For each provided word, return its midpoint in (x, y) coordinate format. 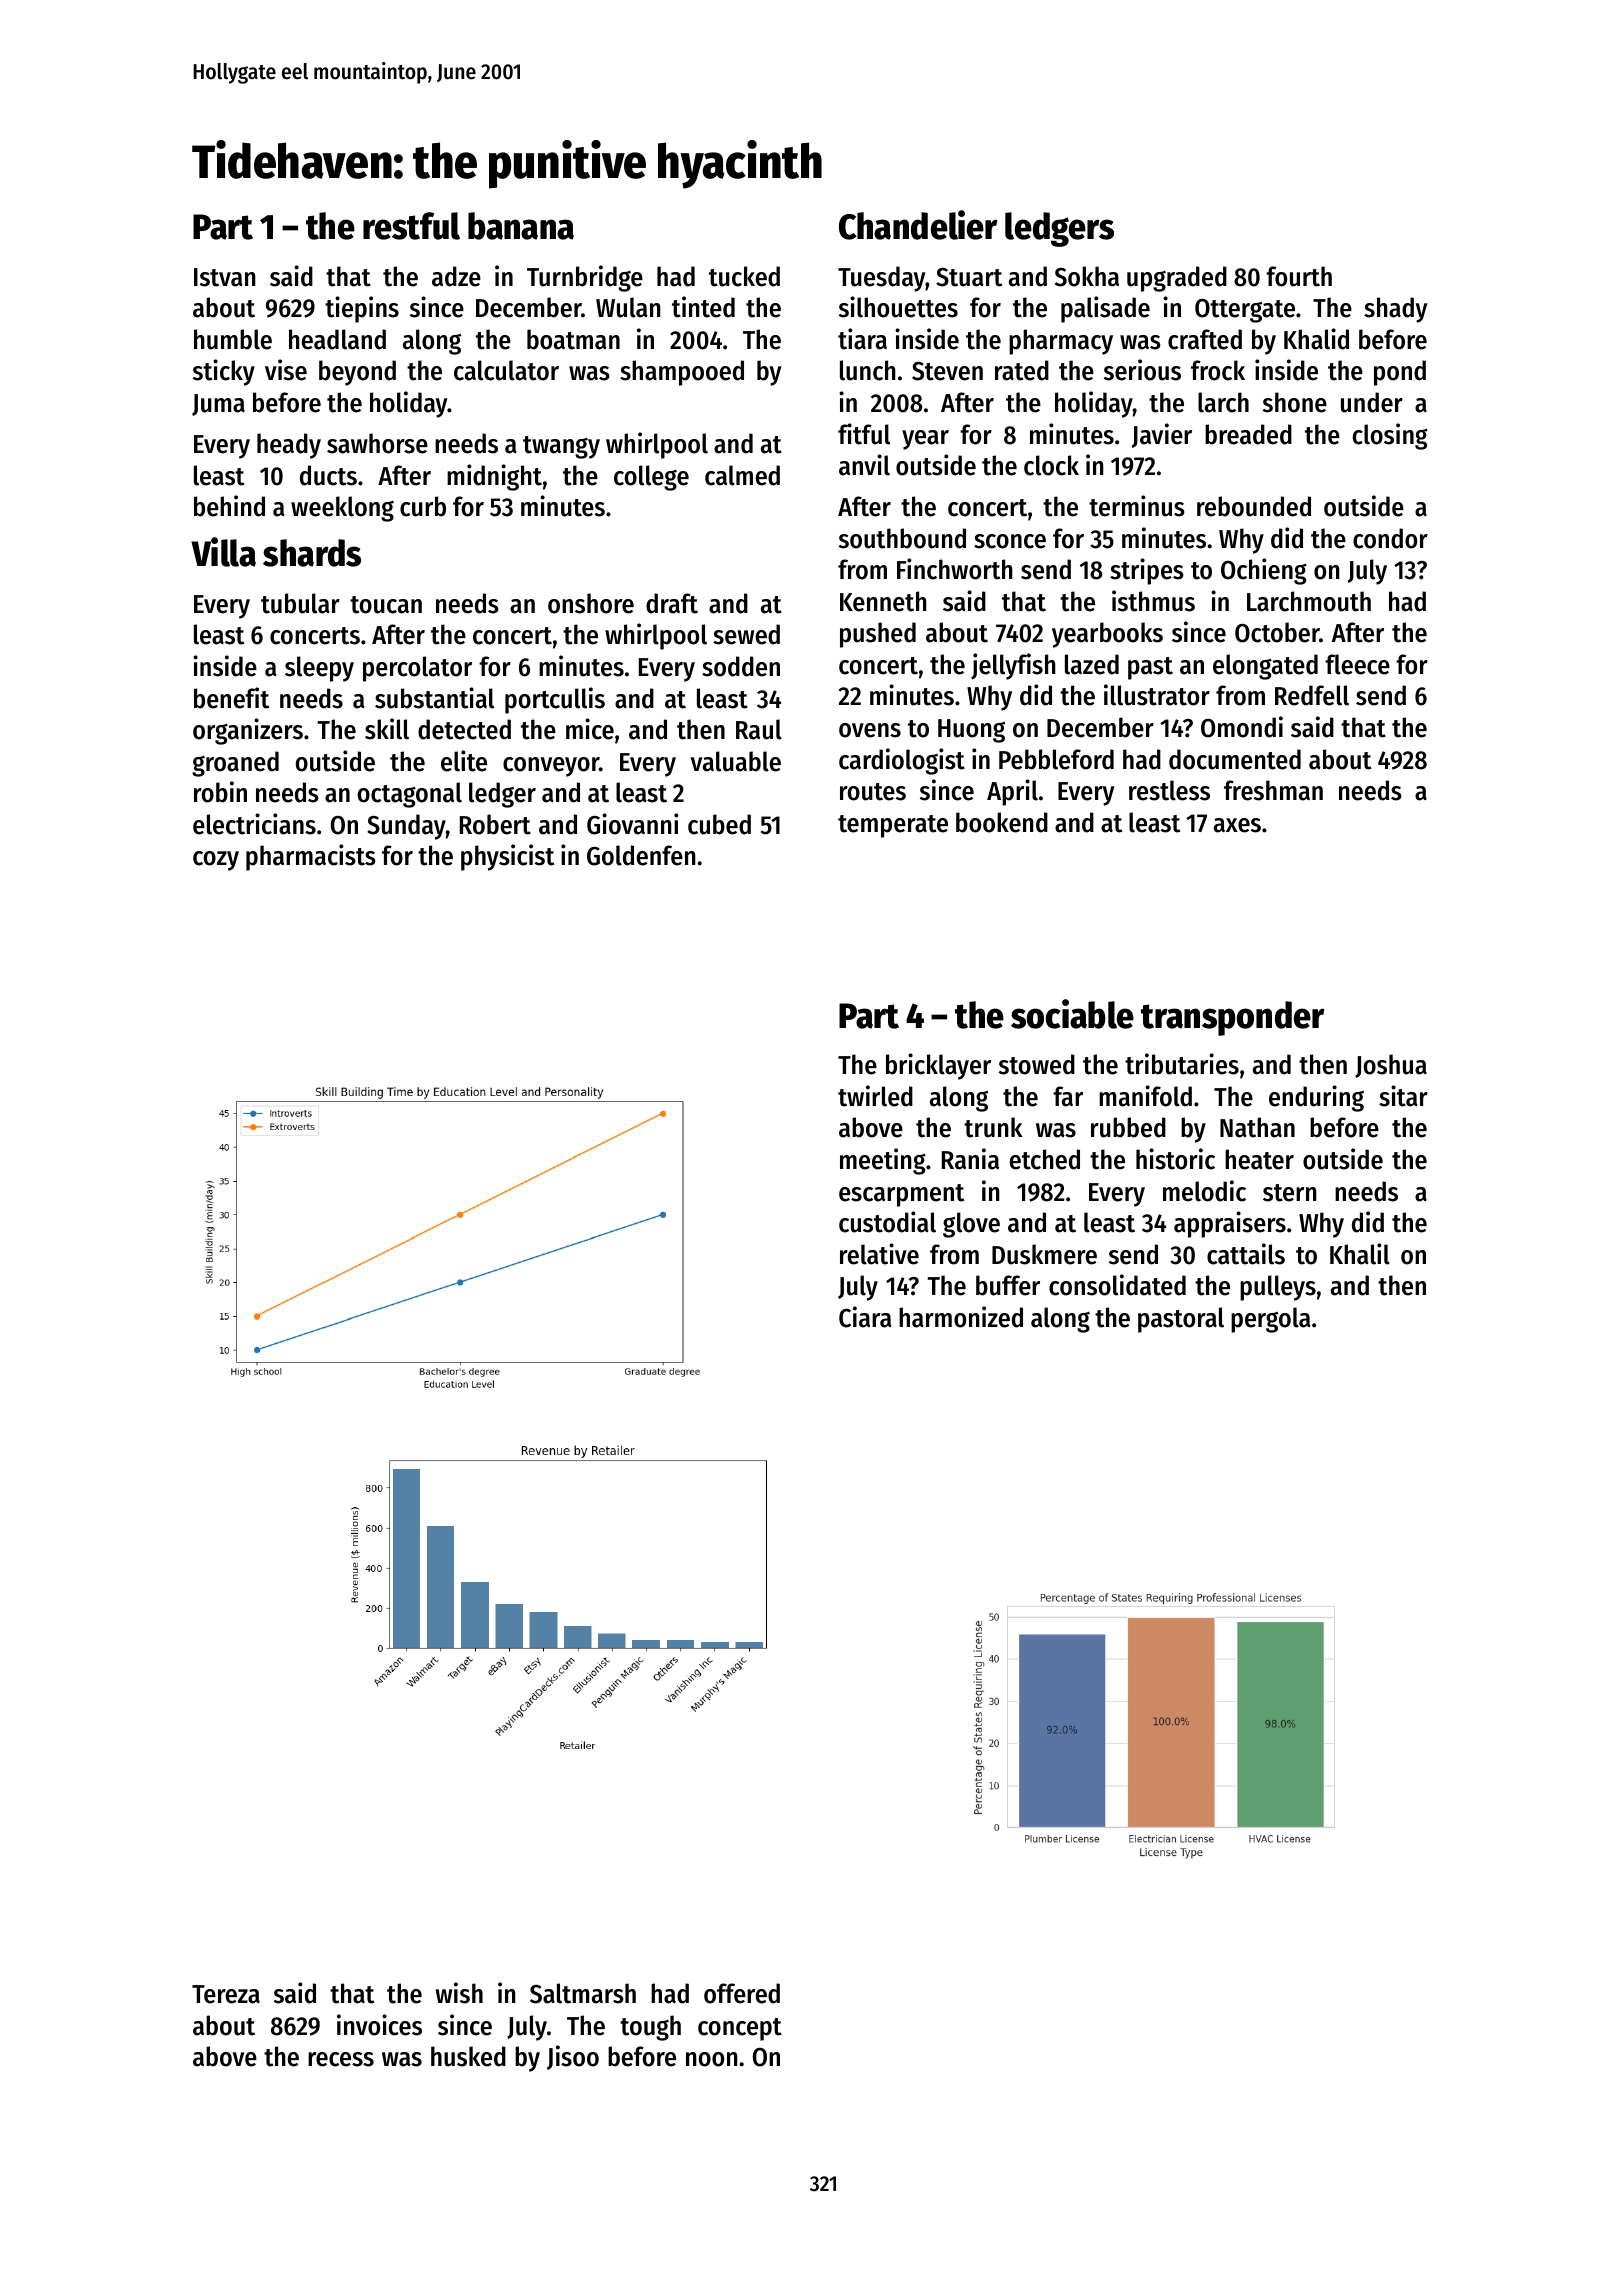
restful (411, 226)
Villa (223, 552)
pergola (1271, 1320)
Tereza (226, 1994)
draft (672, 603)
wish (459, 1993)
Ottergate (1245, 311)
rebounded (1254, 506)
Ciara (865, 1317)
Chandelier (918, 225)
